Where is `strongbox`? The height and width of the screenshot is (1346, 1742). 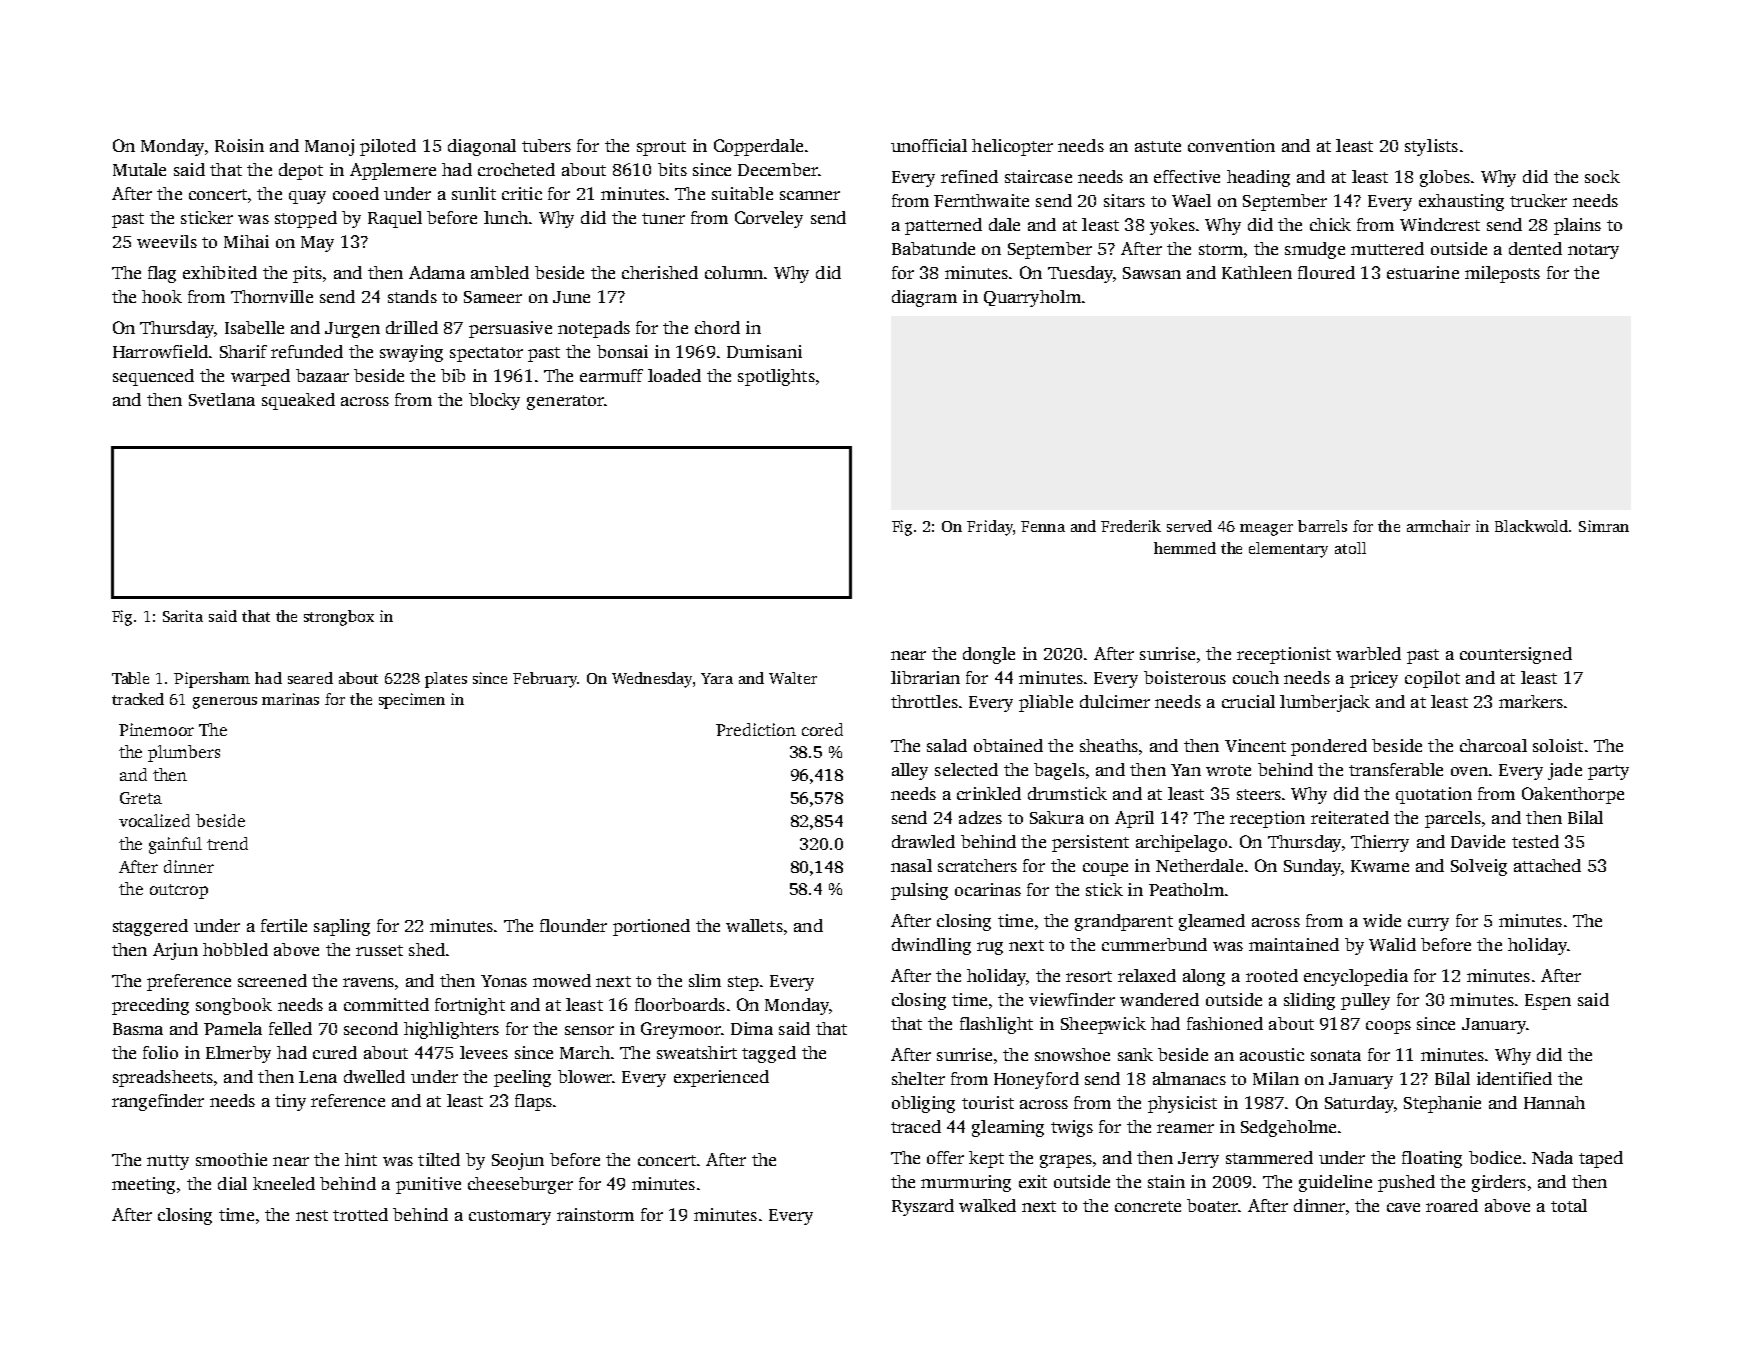 strongbox is located at coordinates (339, 618).
